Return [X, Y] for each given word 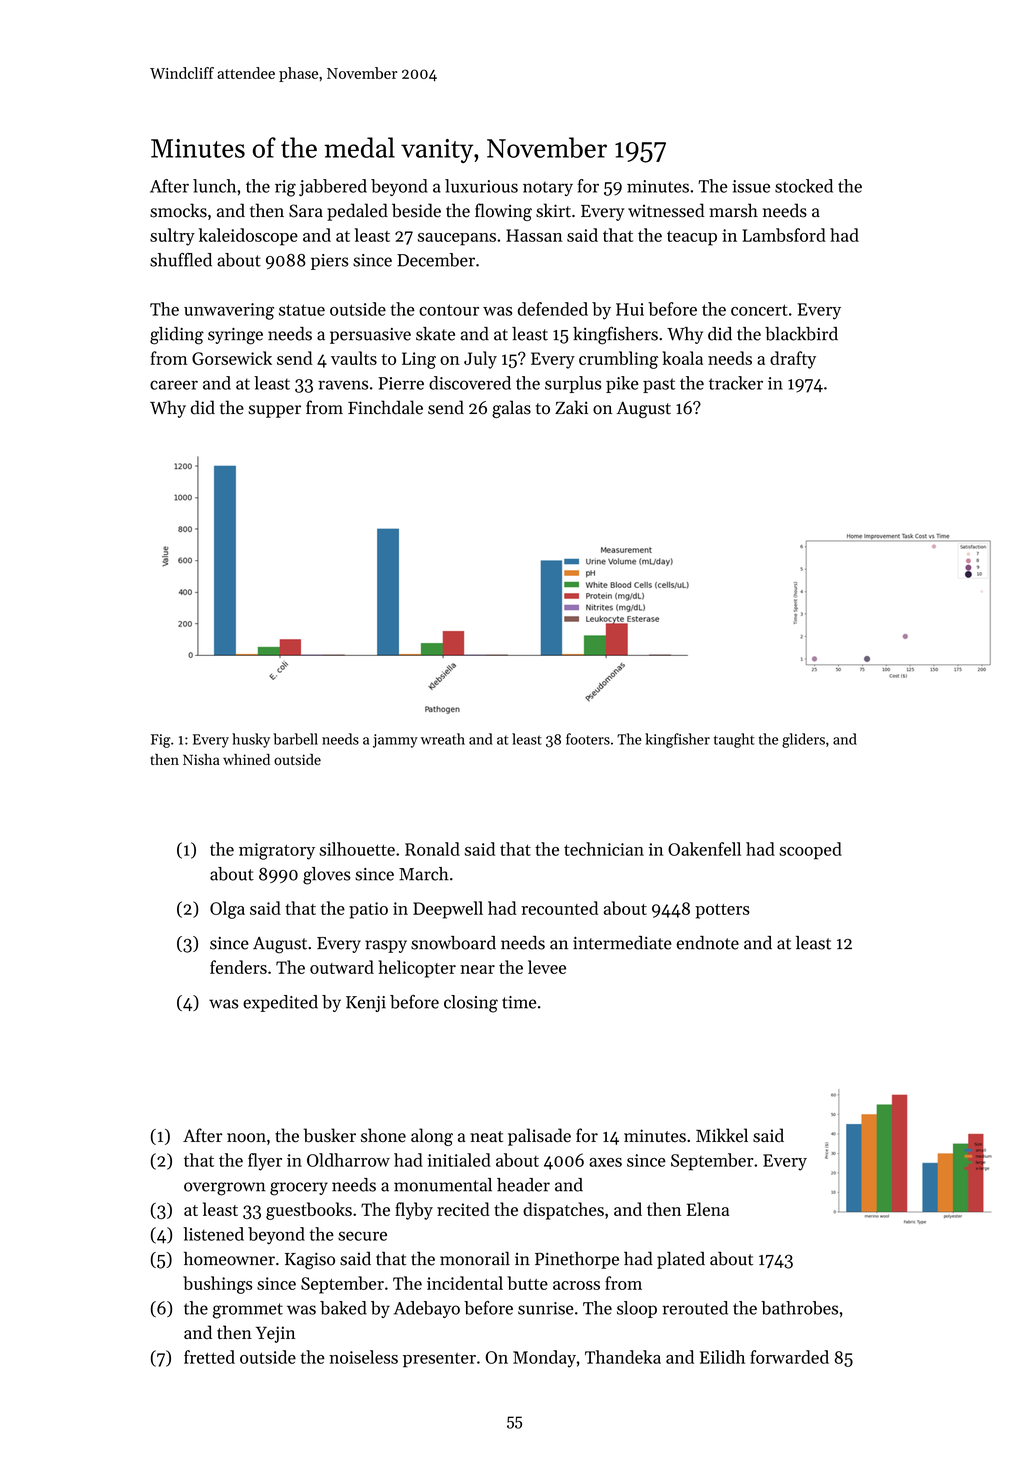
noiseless [363, 1357]
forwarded [789, 1357]
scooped [810, 851]
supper [274, 411]
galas [511, 409]
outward [342, 967]
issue [751, 186]
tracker [736, 383]
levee [547, 967]
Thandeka [623, 1357]
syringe [235, 336]
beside [416, 210]
